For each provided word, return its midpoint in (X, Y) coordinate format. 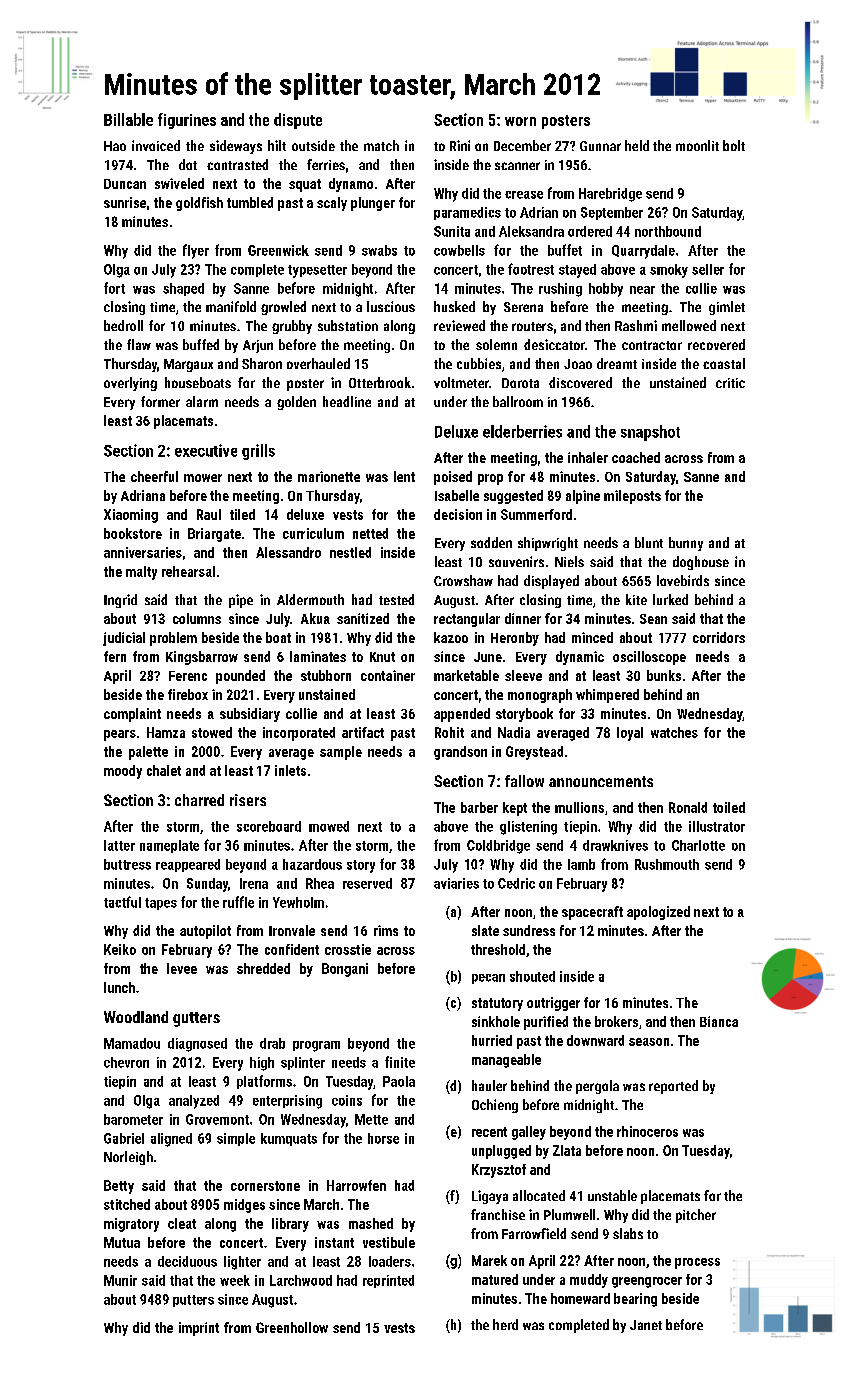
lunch (119, 987)
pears (120, 735)
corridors (719, 637)
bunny (686, 544)
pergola (597, 1087)
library (290, 1225)
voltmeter (461, 382)
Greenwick (278, 250)
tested (396, 599)
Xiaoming (131, 516)
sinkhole (496, 1021)
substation (348, 325)
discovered (580, 382)
